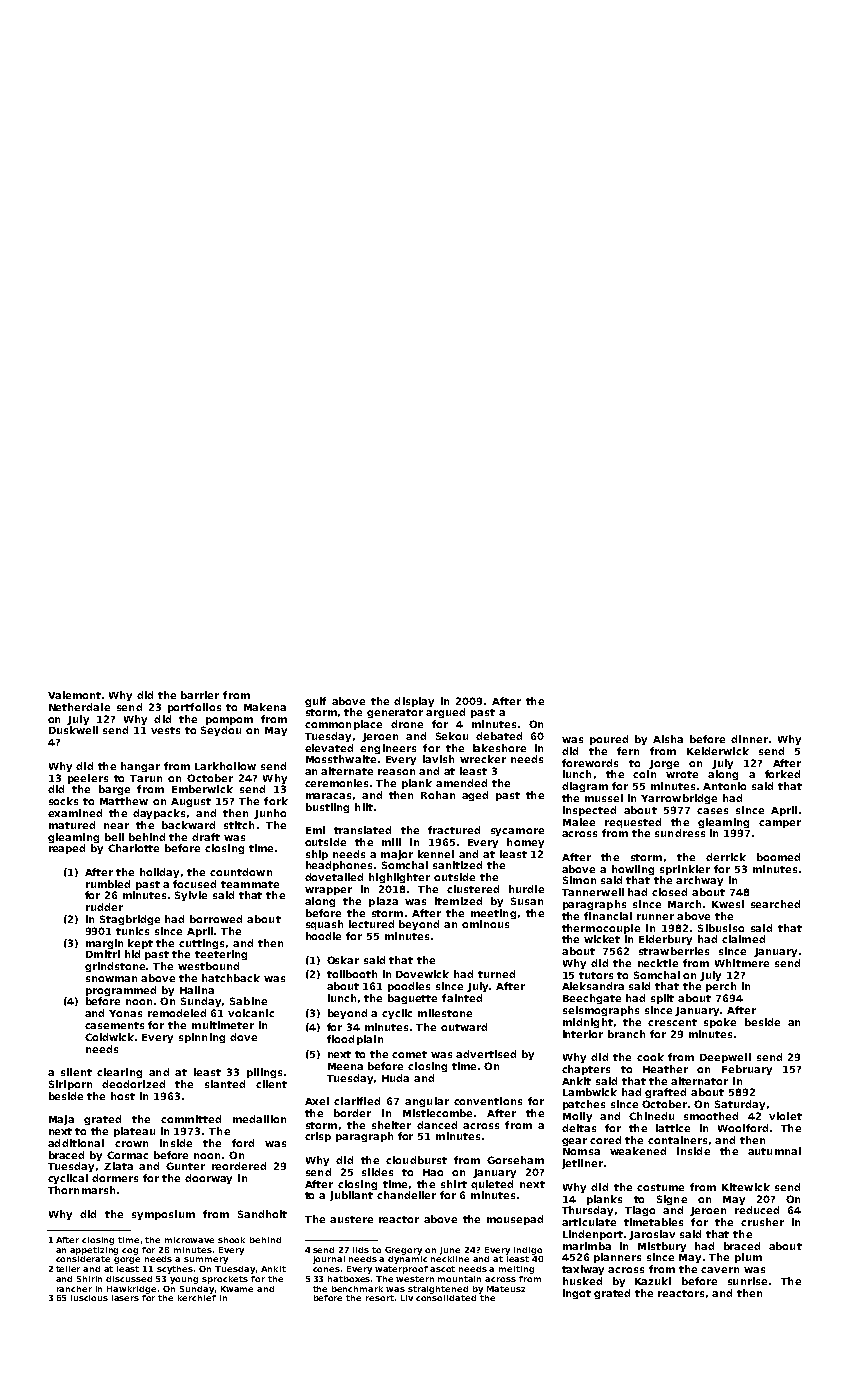 This document has width=849, height=1400. Describe the element at coordinates (626, 1034) in the document. I see `branch` at that location.
